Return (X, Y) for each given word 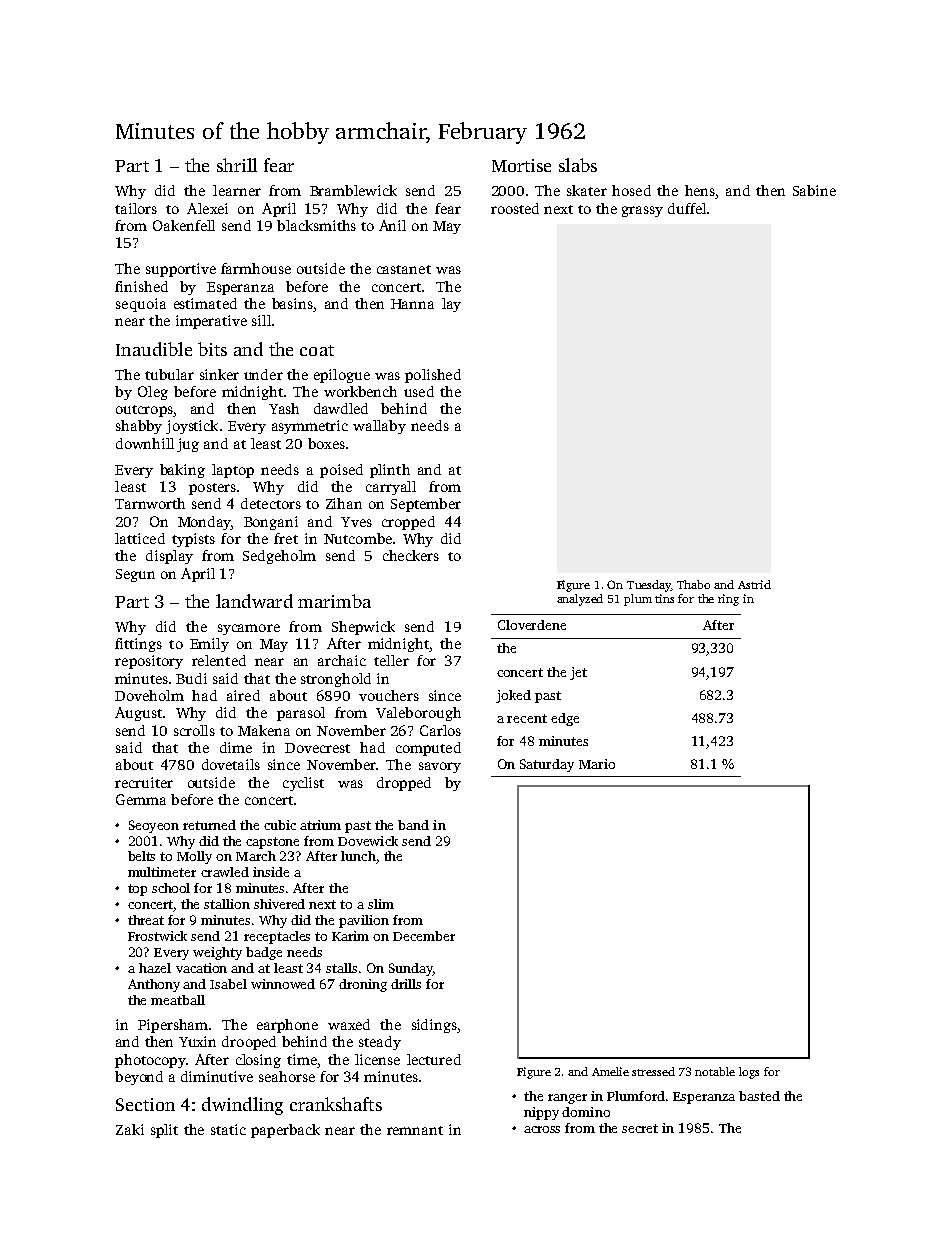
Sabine (814, 190)
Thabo (693, 584)
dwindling (242, 1106)
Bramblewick (353, 190)
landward (254, 601)
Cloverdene (532, 625)
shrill (237, 165)
